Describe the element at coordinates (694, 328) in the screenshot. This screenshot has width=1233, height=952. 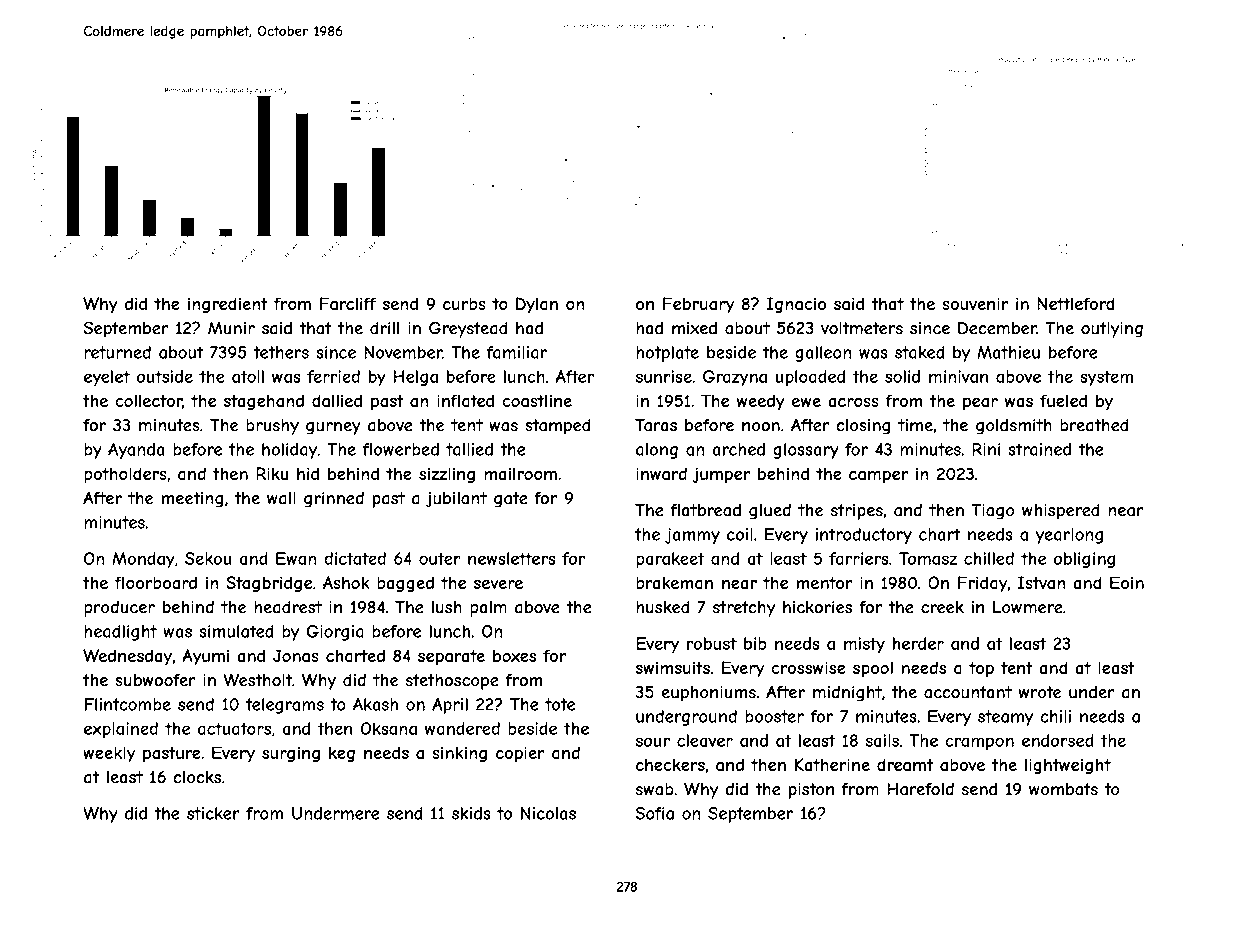
I see `mixed` at that location.
